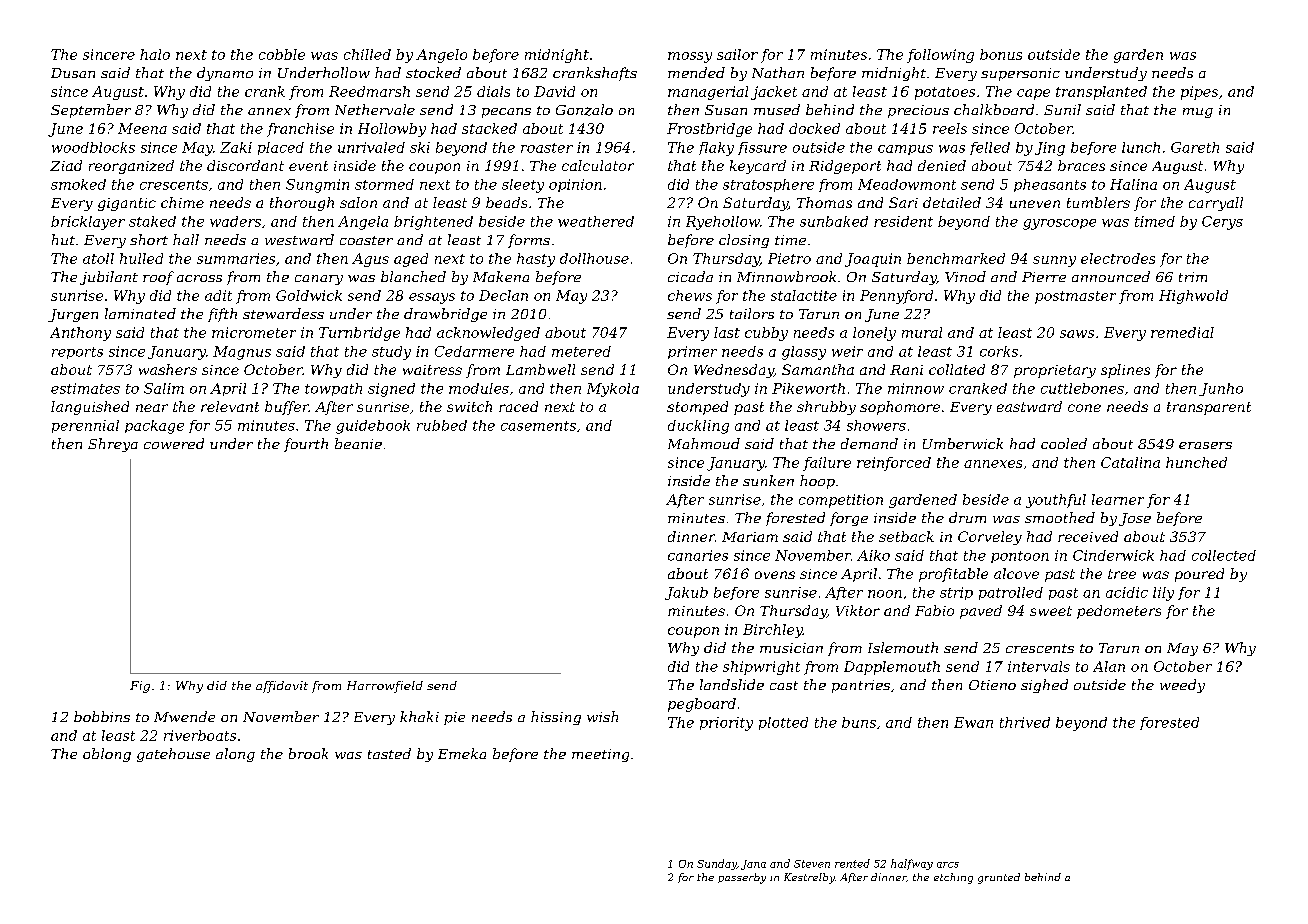 This page has width=1308, height=924. I want to click on relevant, so click(230, 406).
